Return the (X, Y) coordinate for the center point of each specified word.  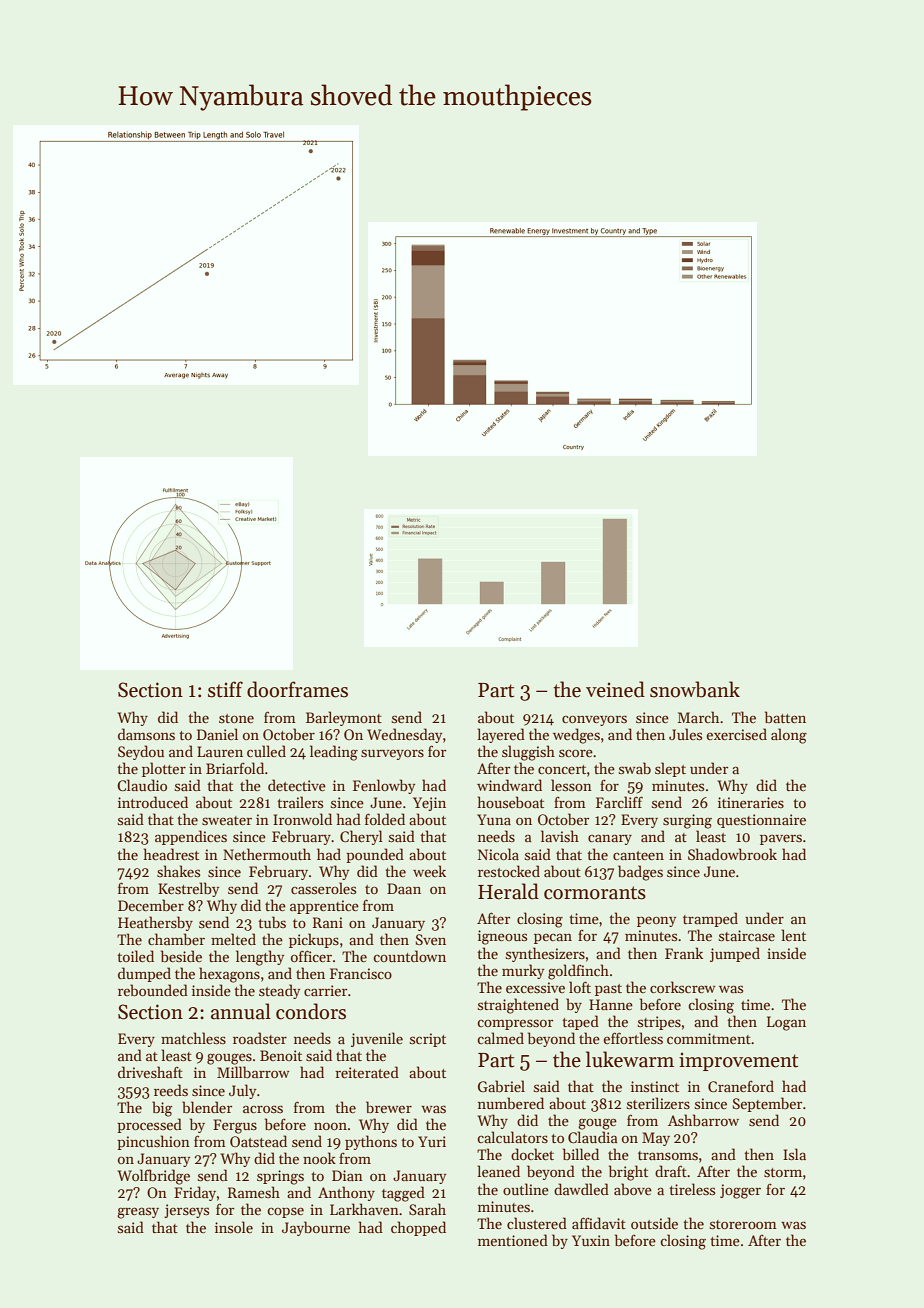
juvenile (377, 1039)
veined (615, 689)
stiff (225, 689)
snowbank (695, 689)
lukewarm (630, 1059)
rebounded (153, 990)
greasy (138, 1213)
